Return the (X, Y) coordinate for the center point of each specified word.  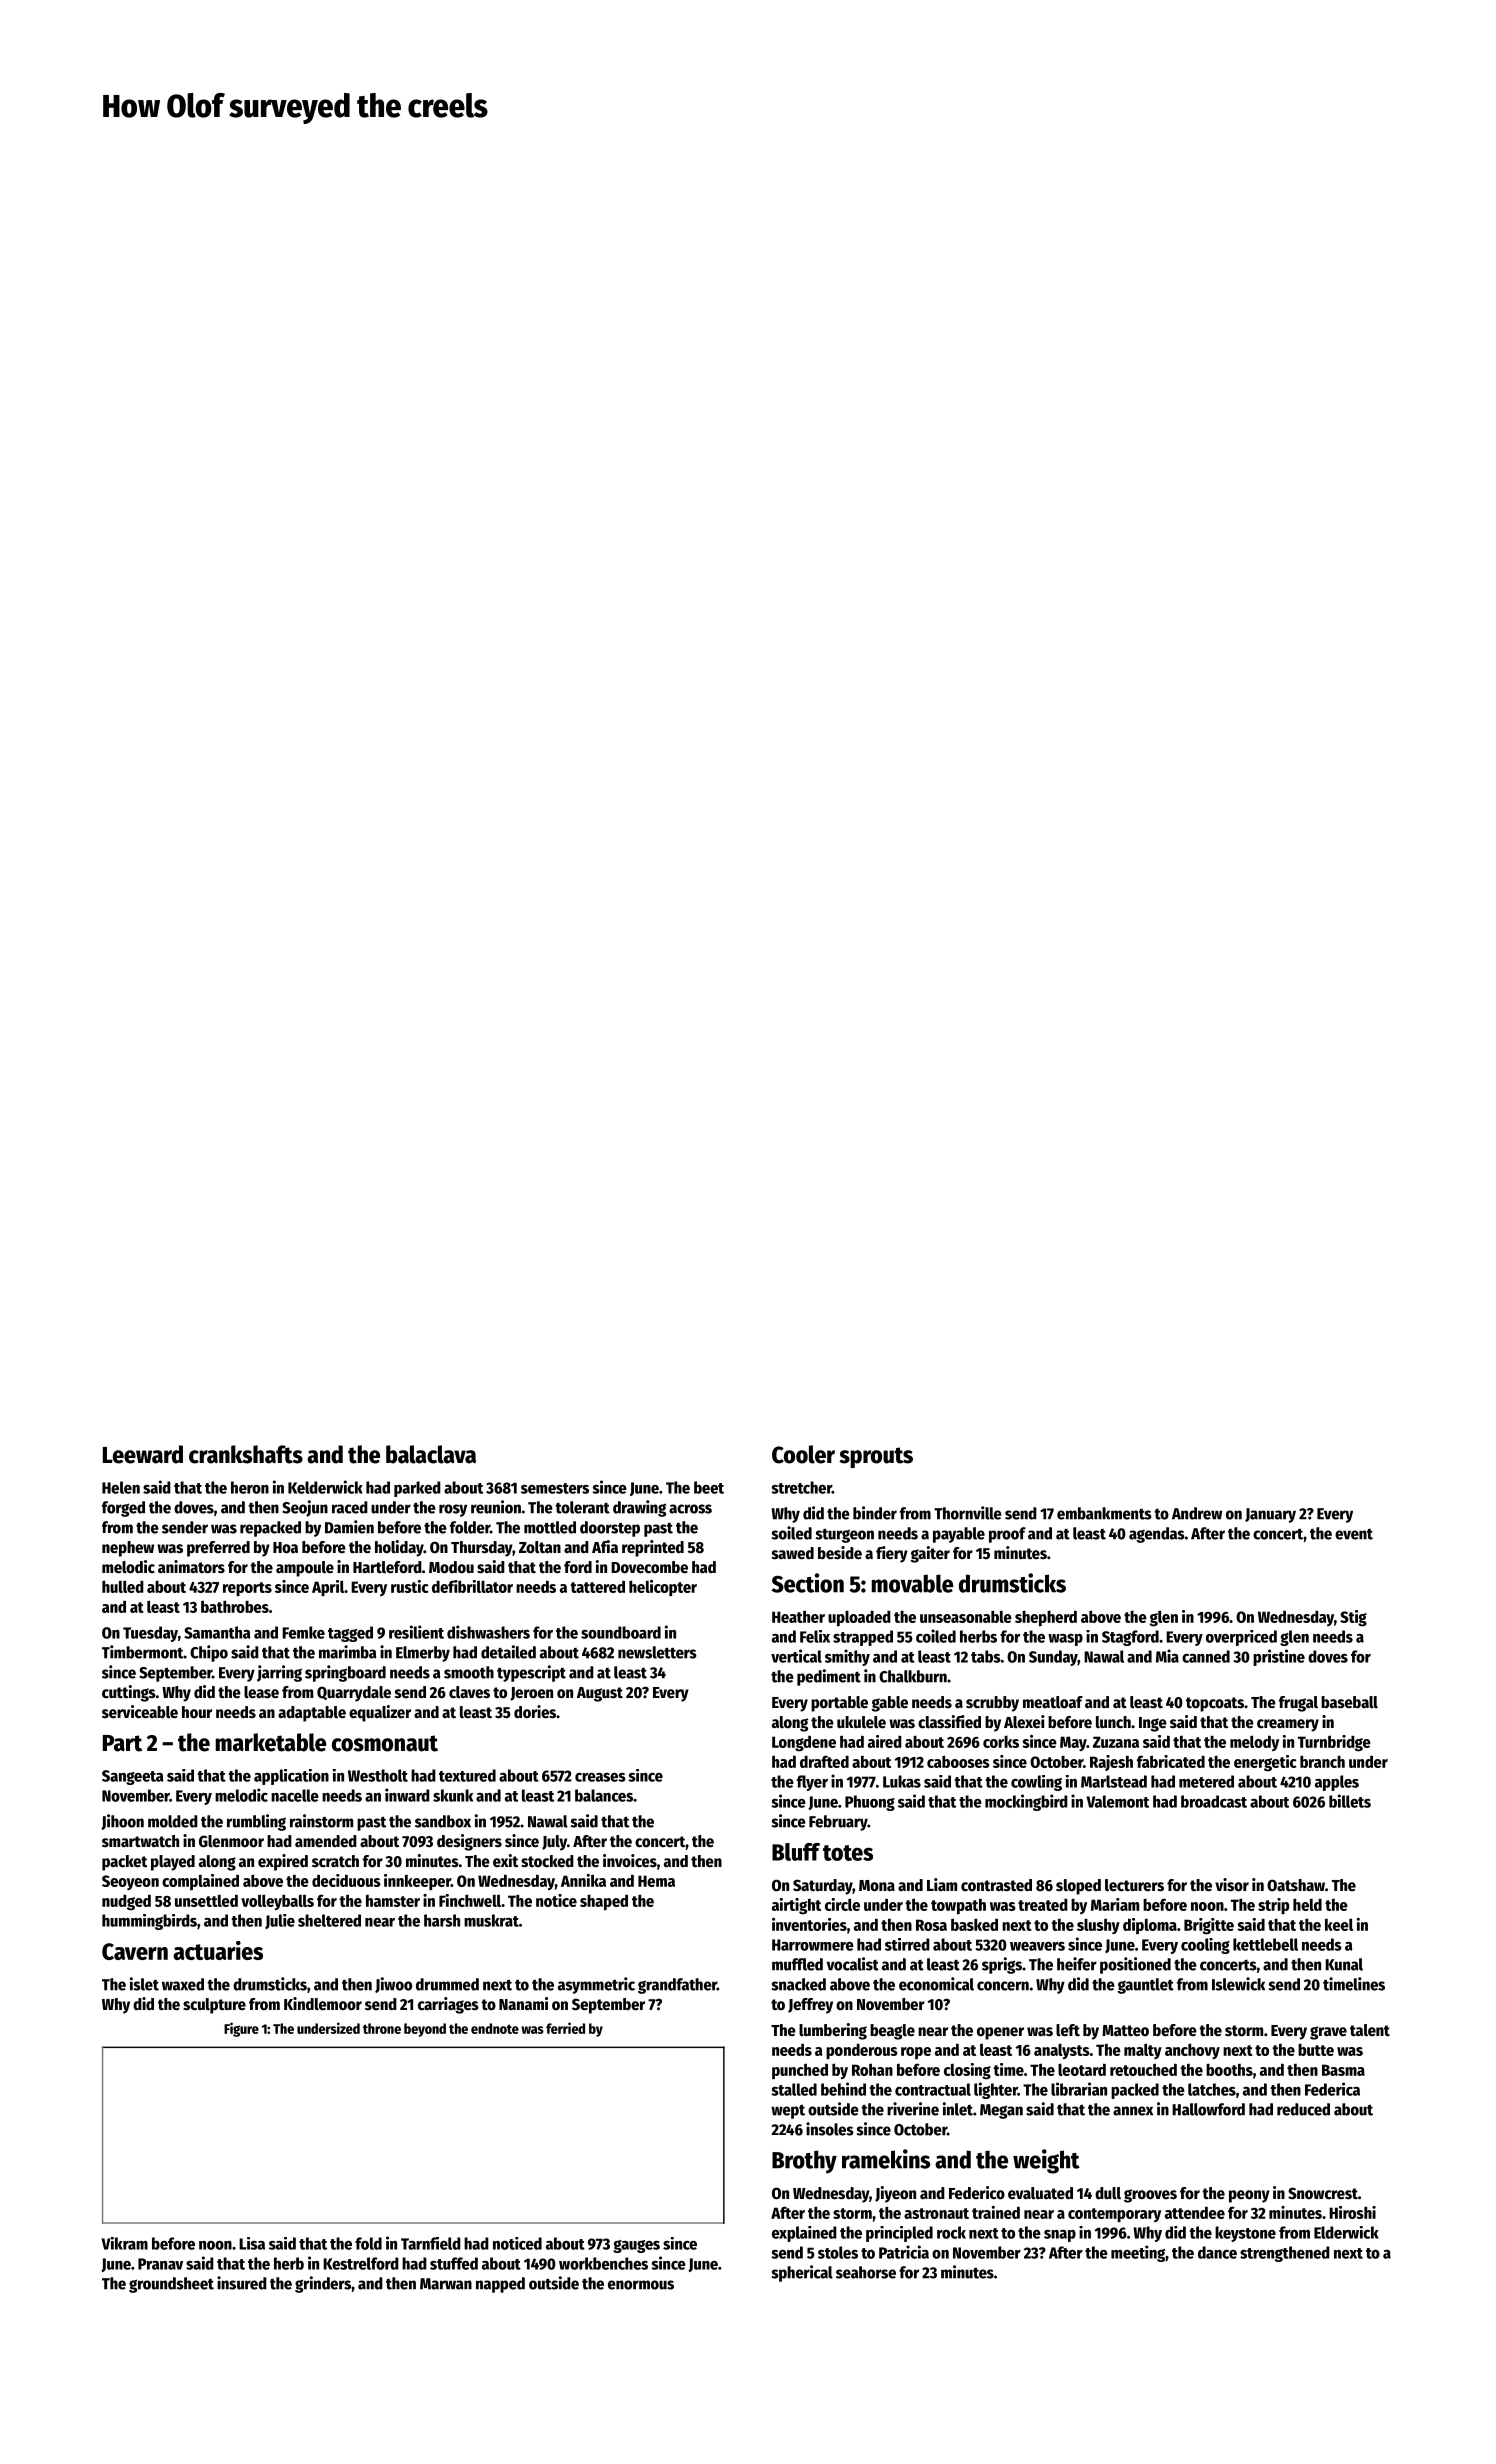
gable (890, 1704)
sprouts (876, 1457)
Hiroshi (1352, 2212)
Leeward (143, 1454)
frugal (1298, 1704)
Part (122, 1743)
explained (804, 2234)
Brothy (804, 2162)
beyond (425, 2030)
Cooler (803, 1454)
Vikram (124, 2243)
